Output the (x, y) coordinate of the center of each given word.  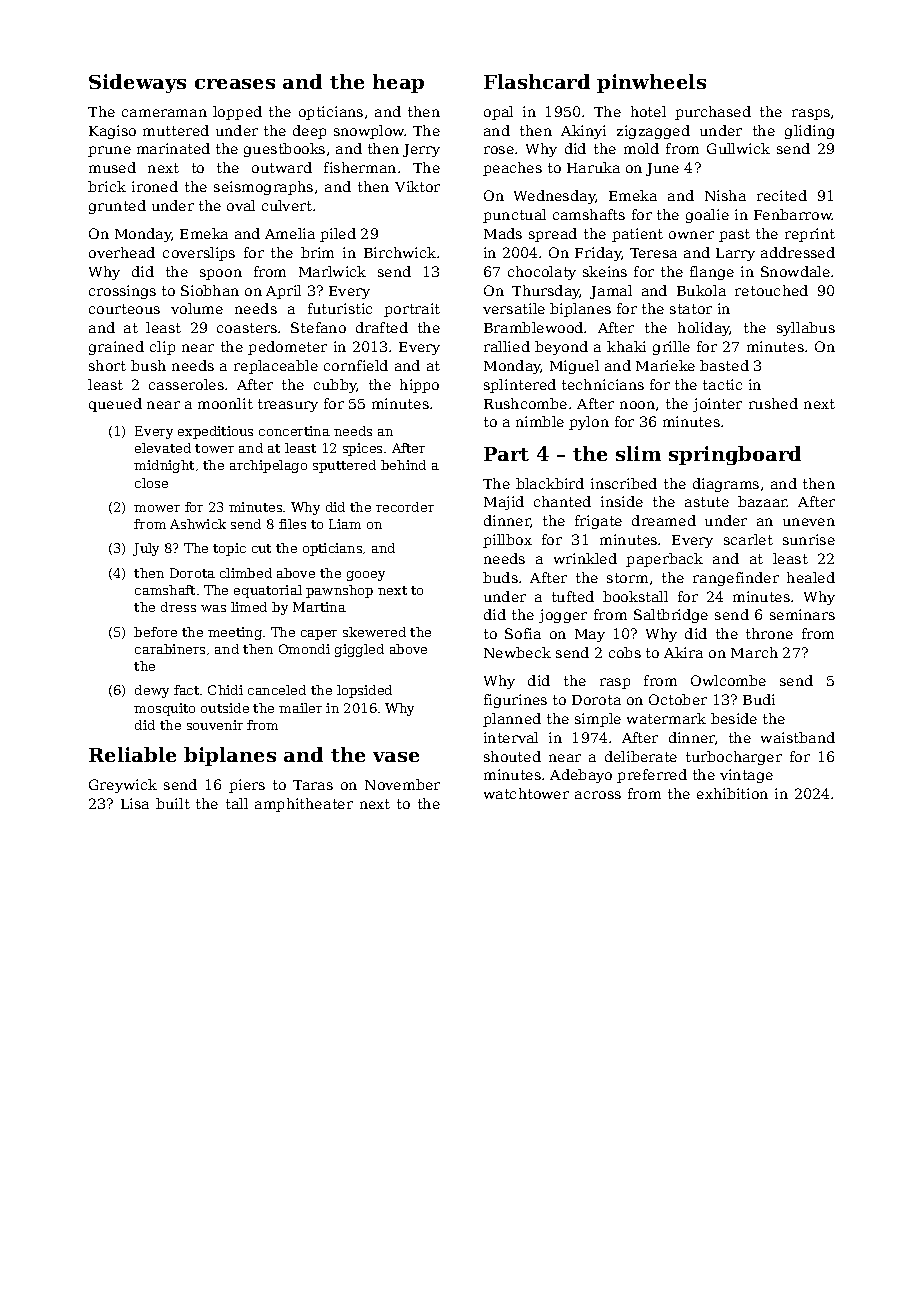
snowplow (369, 132)
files (292, 524)
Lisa (135, 803)
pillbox (507, 541)
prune (109, 151)
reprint (810, 235)
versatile (514, 308)
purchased (713, 113)
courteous (124, 309)
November (402, 784)
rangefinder (736, 579)
